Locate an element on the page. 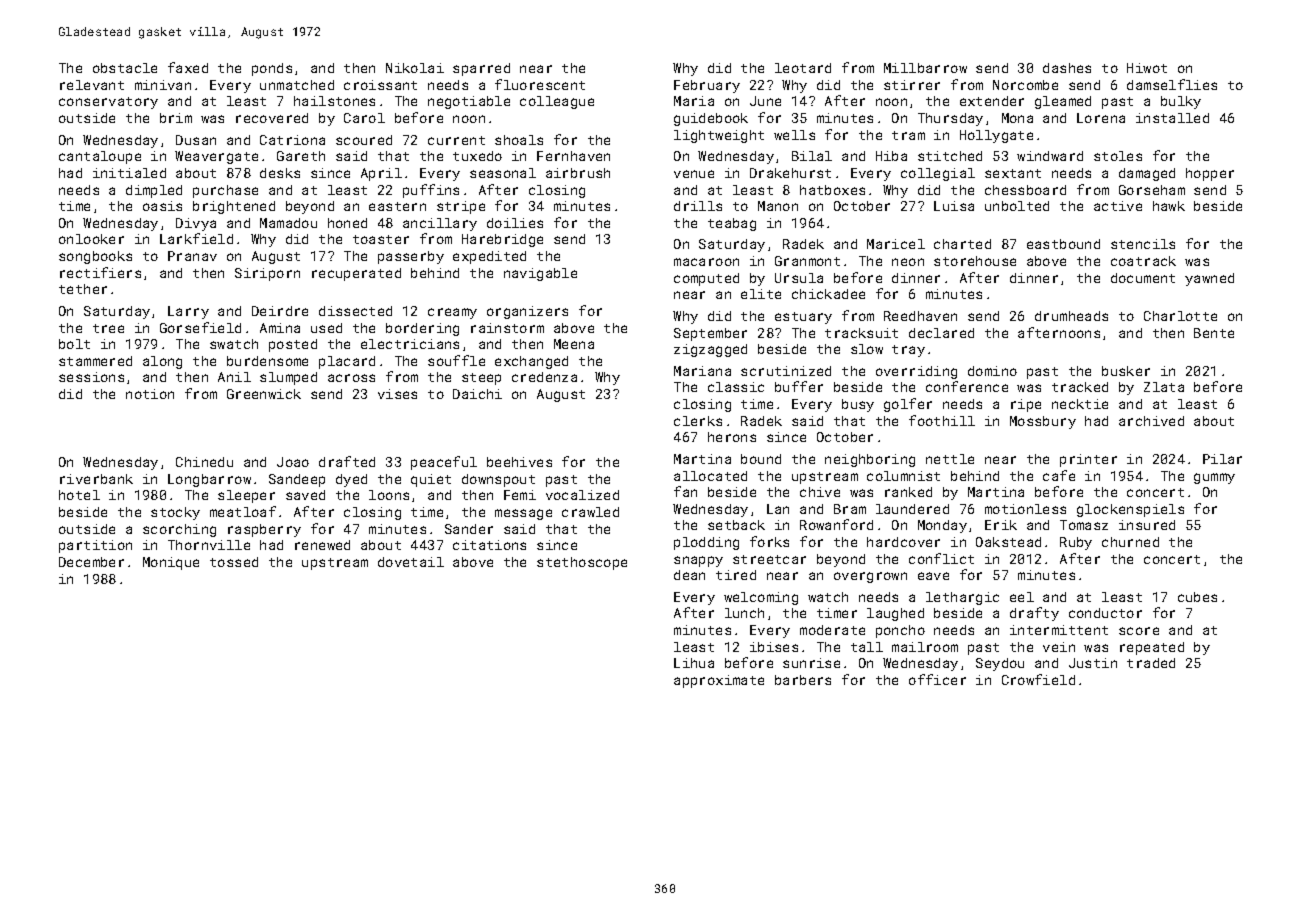 The image size is (1308, 924). leotard is located at coordinates (803, 68).
